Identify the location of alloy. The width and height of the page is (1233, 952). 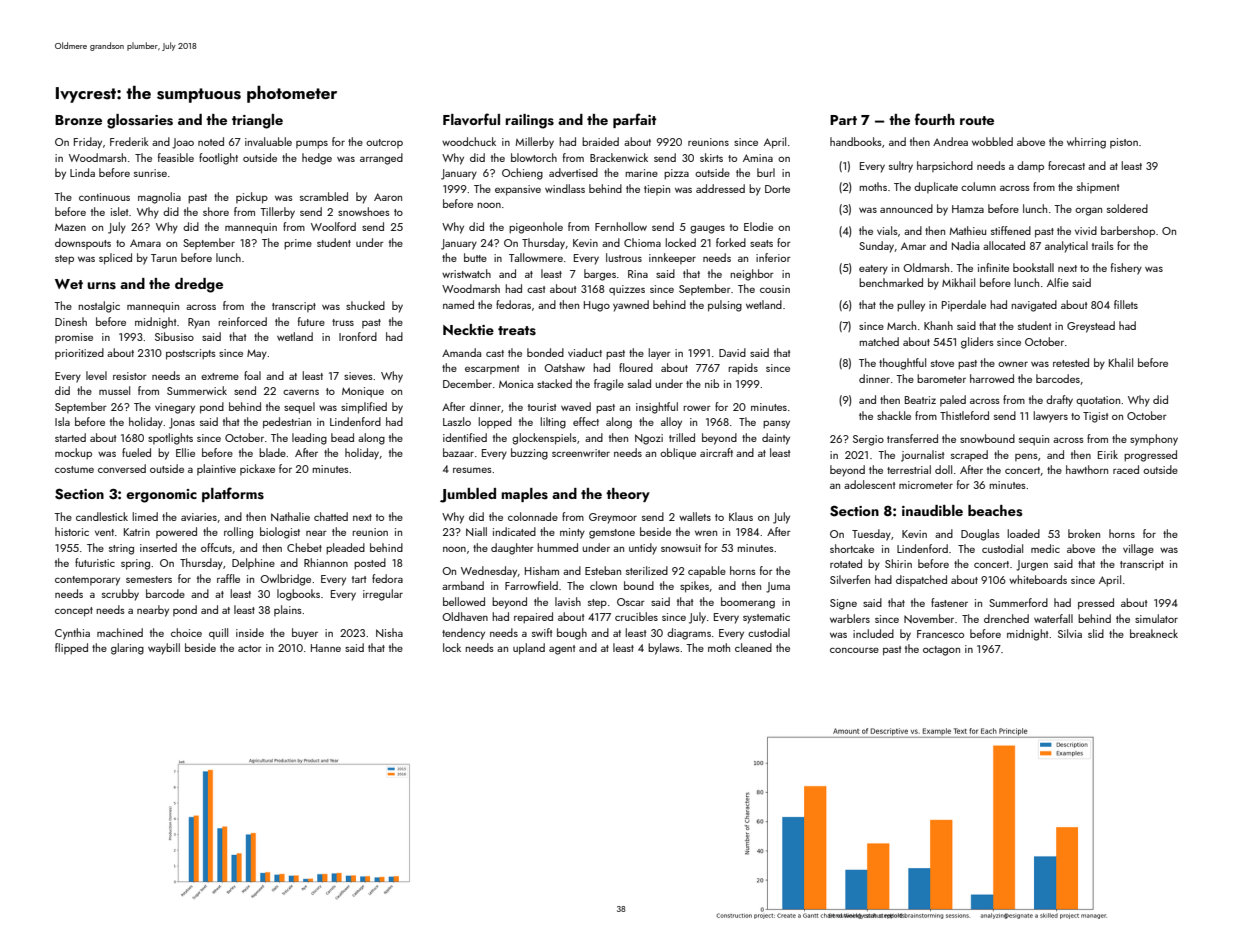
(671, 423).
